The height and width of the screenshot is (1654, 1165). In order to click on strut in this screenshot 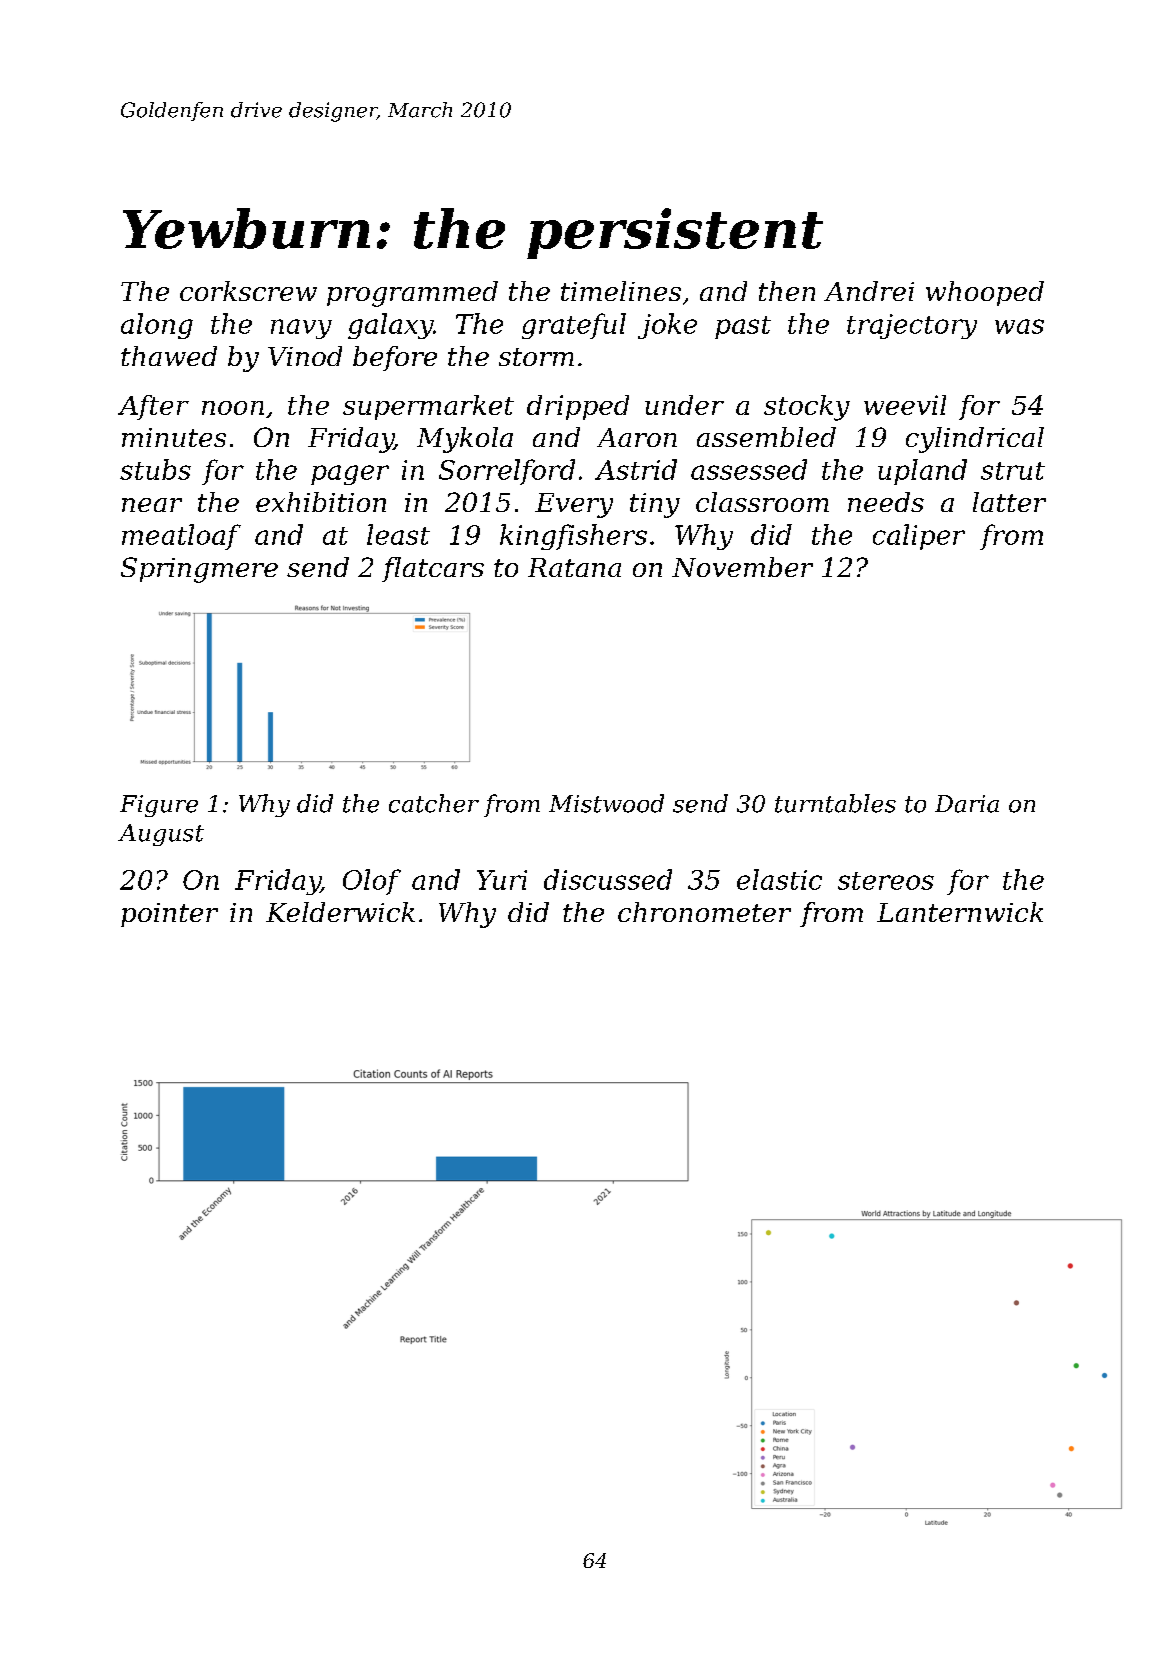, I will do `click(1013, 471)`.
